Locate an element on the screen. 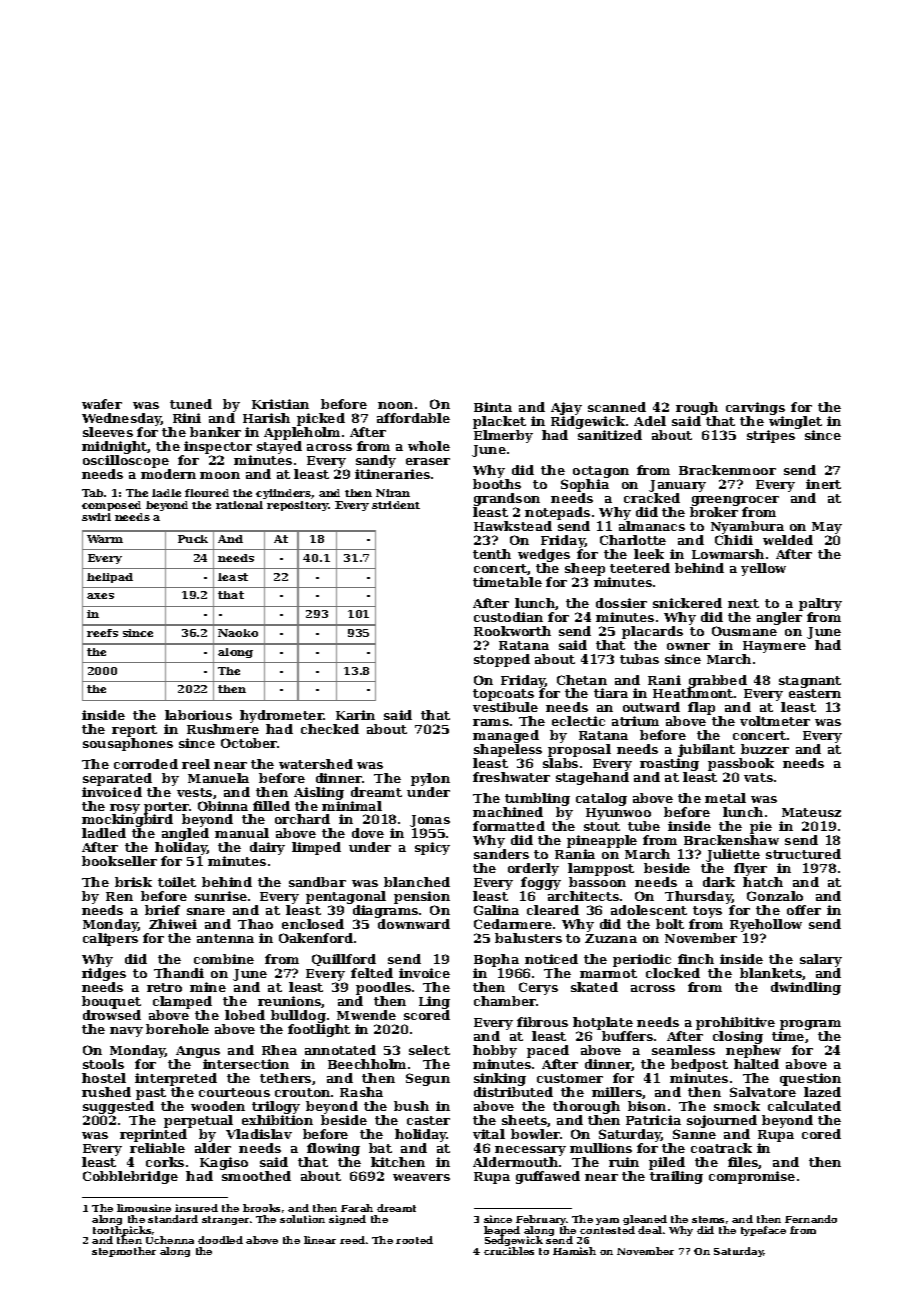 The width and height of the screenshot is (924, 1308). stepmother is located at coordinates (124, 1252).
